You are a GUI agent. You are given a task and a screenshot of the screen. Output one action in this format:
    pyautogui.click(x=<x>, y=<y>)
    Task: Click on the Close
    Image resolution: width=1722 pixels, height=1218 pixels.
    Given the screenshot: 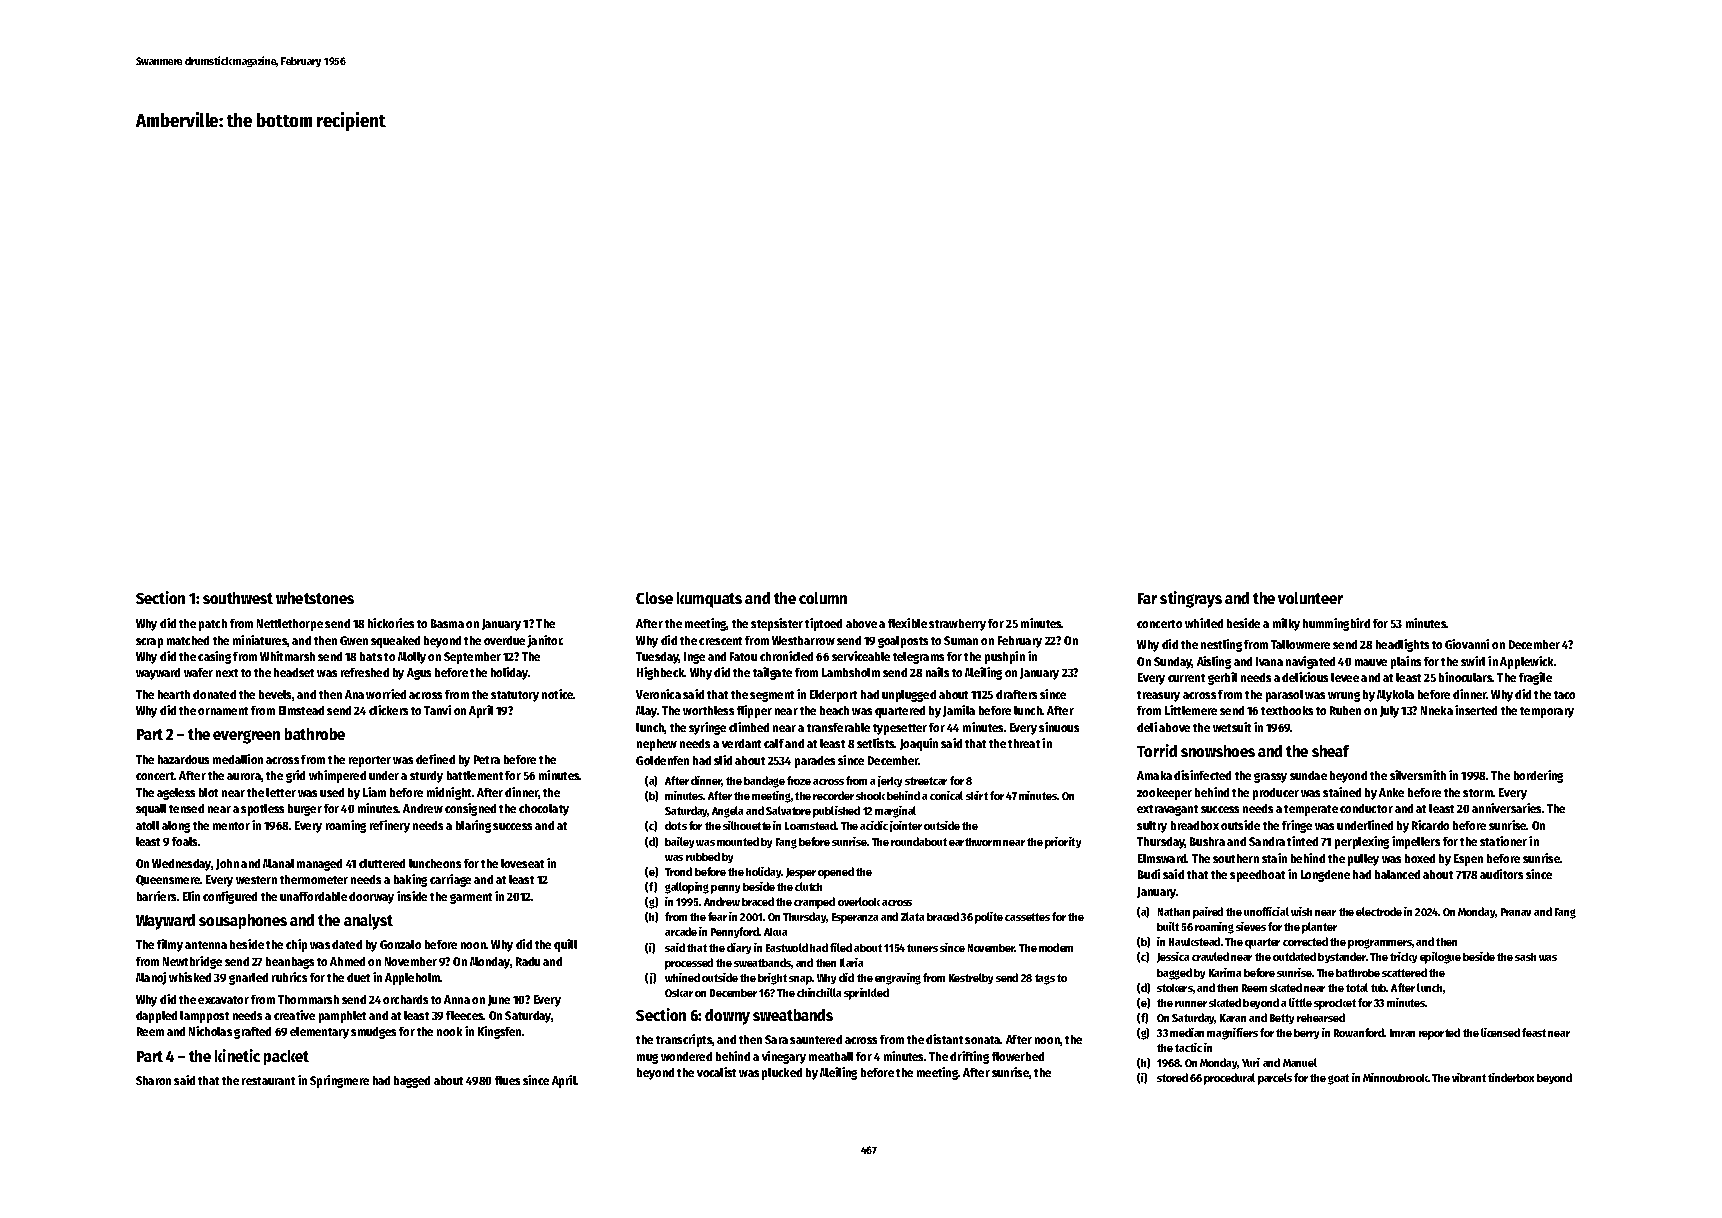 What is the action you would take?
    pyautogui.click(x=654, y=598)
